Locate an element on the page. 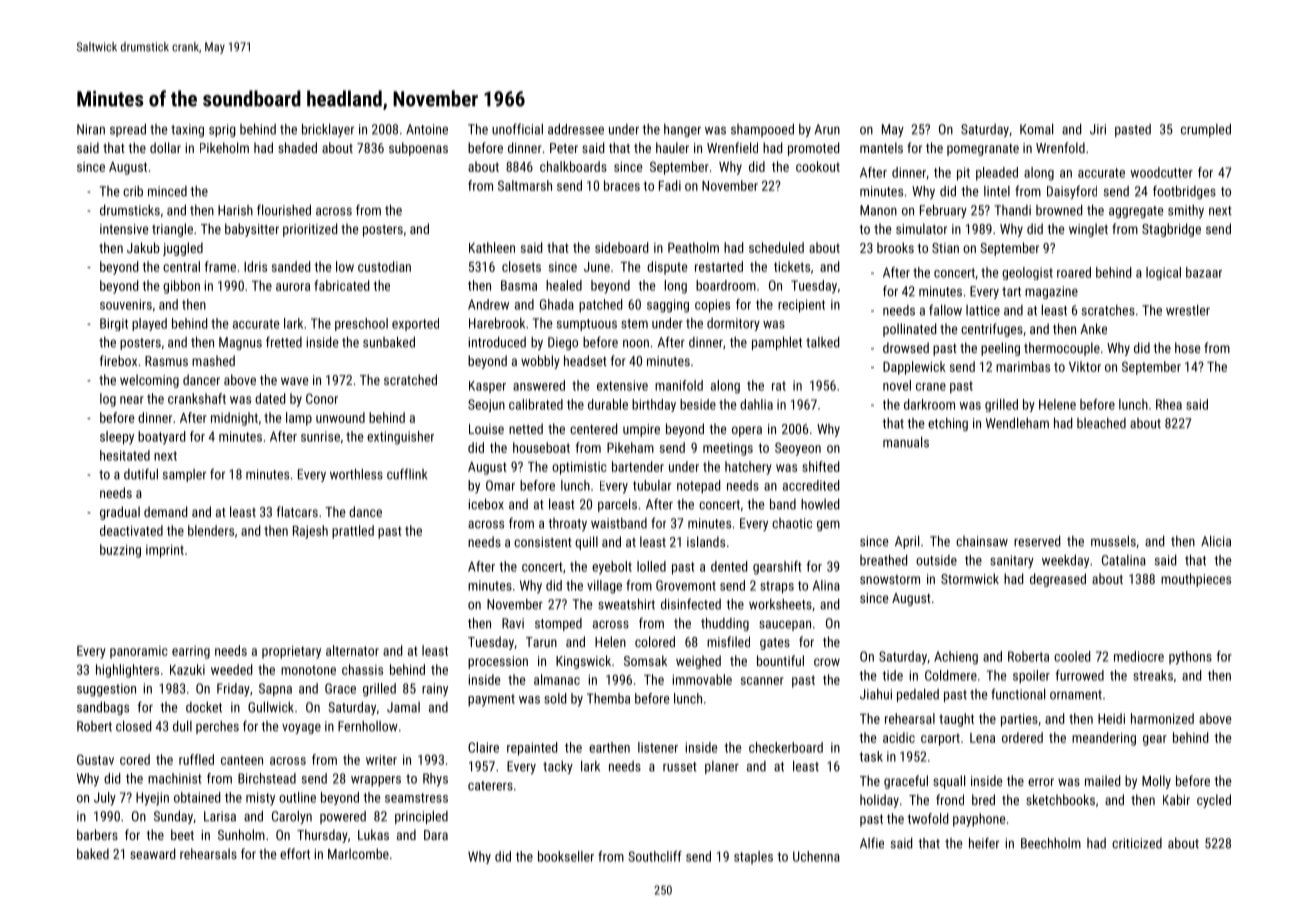 This image has height=924, width=1308. noon is located at coordinates (636, 344).
